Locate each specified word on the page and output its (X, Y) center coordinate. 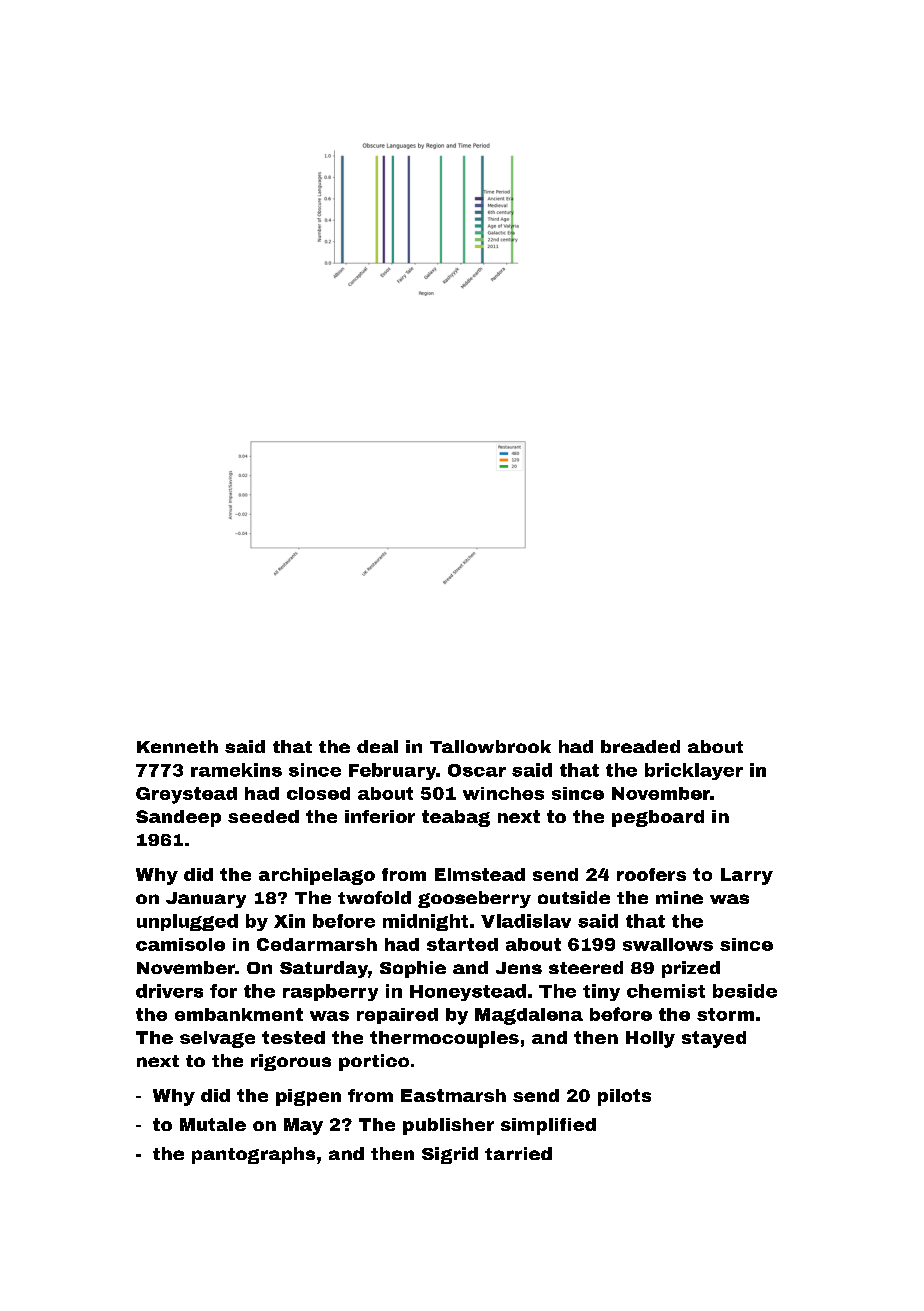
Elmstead (480, 874)
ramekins (236, 770)
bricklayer (694, 771)
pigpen (308, 1097)
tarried (518, 1153)
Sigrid (450, 1155)
